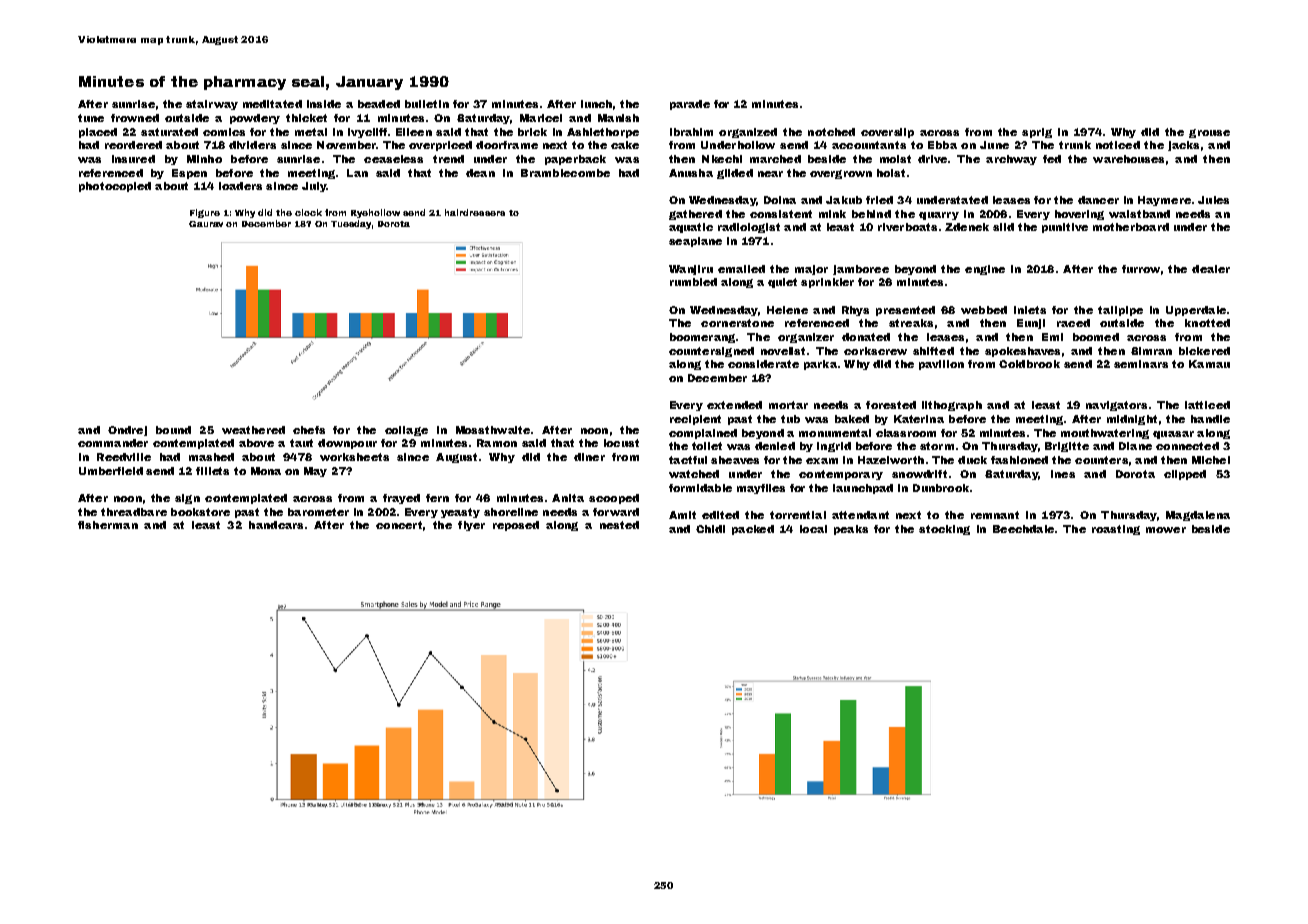  I want to click on warehouses, so click(1128, 159).
